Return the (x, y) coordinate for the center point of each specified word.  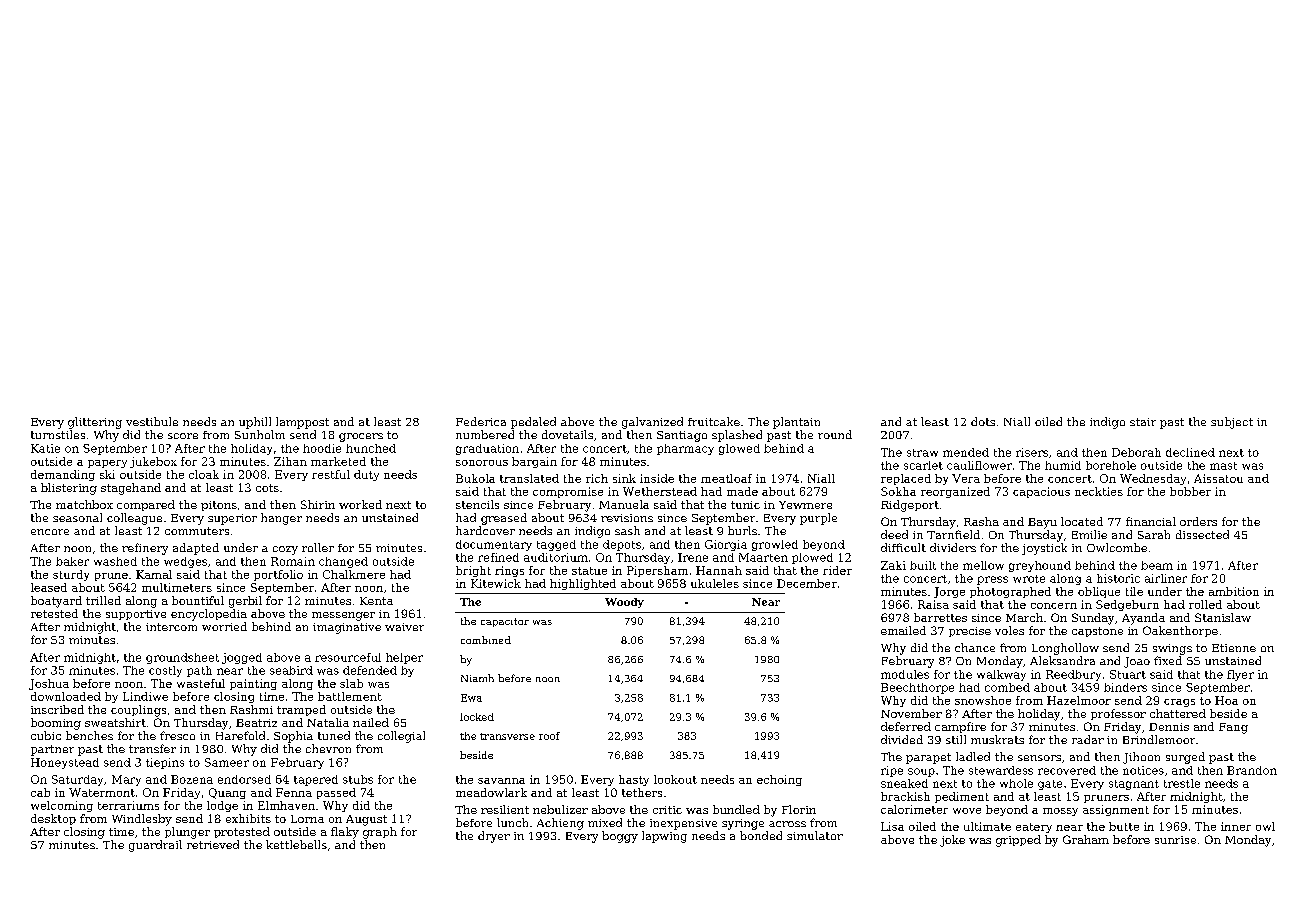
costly (165, 671)
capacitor (505, 622)
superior (232, 519)
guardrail (155, 846)
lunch (512, 822)
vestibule (152, 421)
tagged (556, 545)
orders (1198, 521)
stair (1143, 422)
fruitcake (714, 421)
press (992, 580)
